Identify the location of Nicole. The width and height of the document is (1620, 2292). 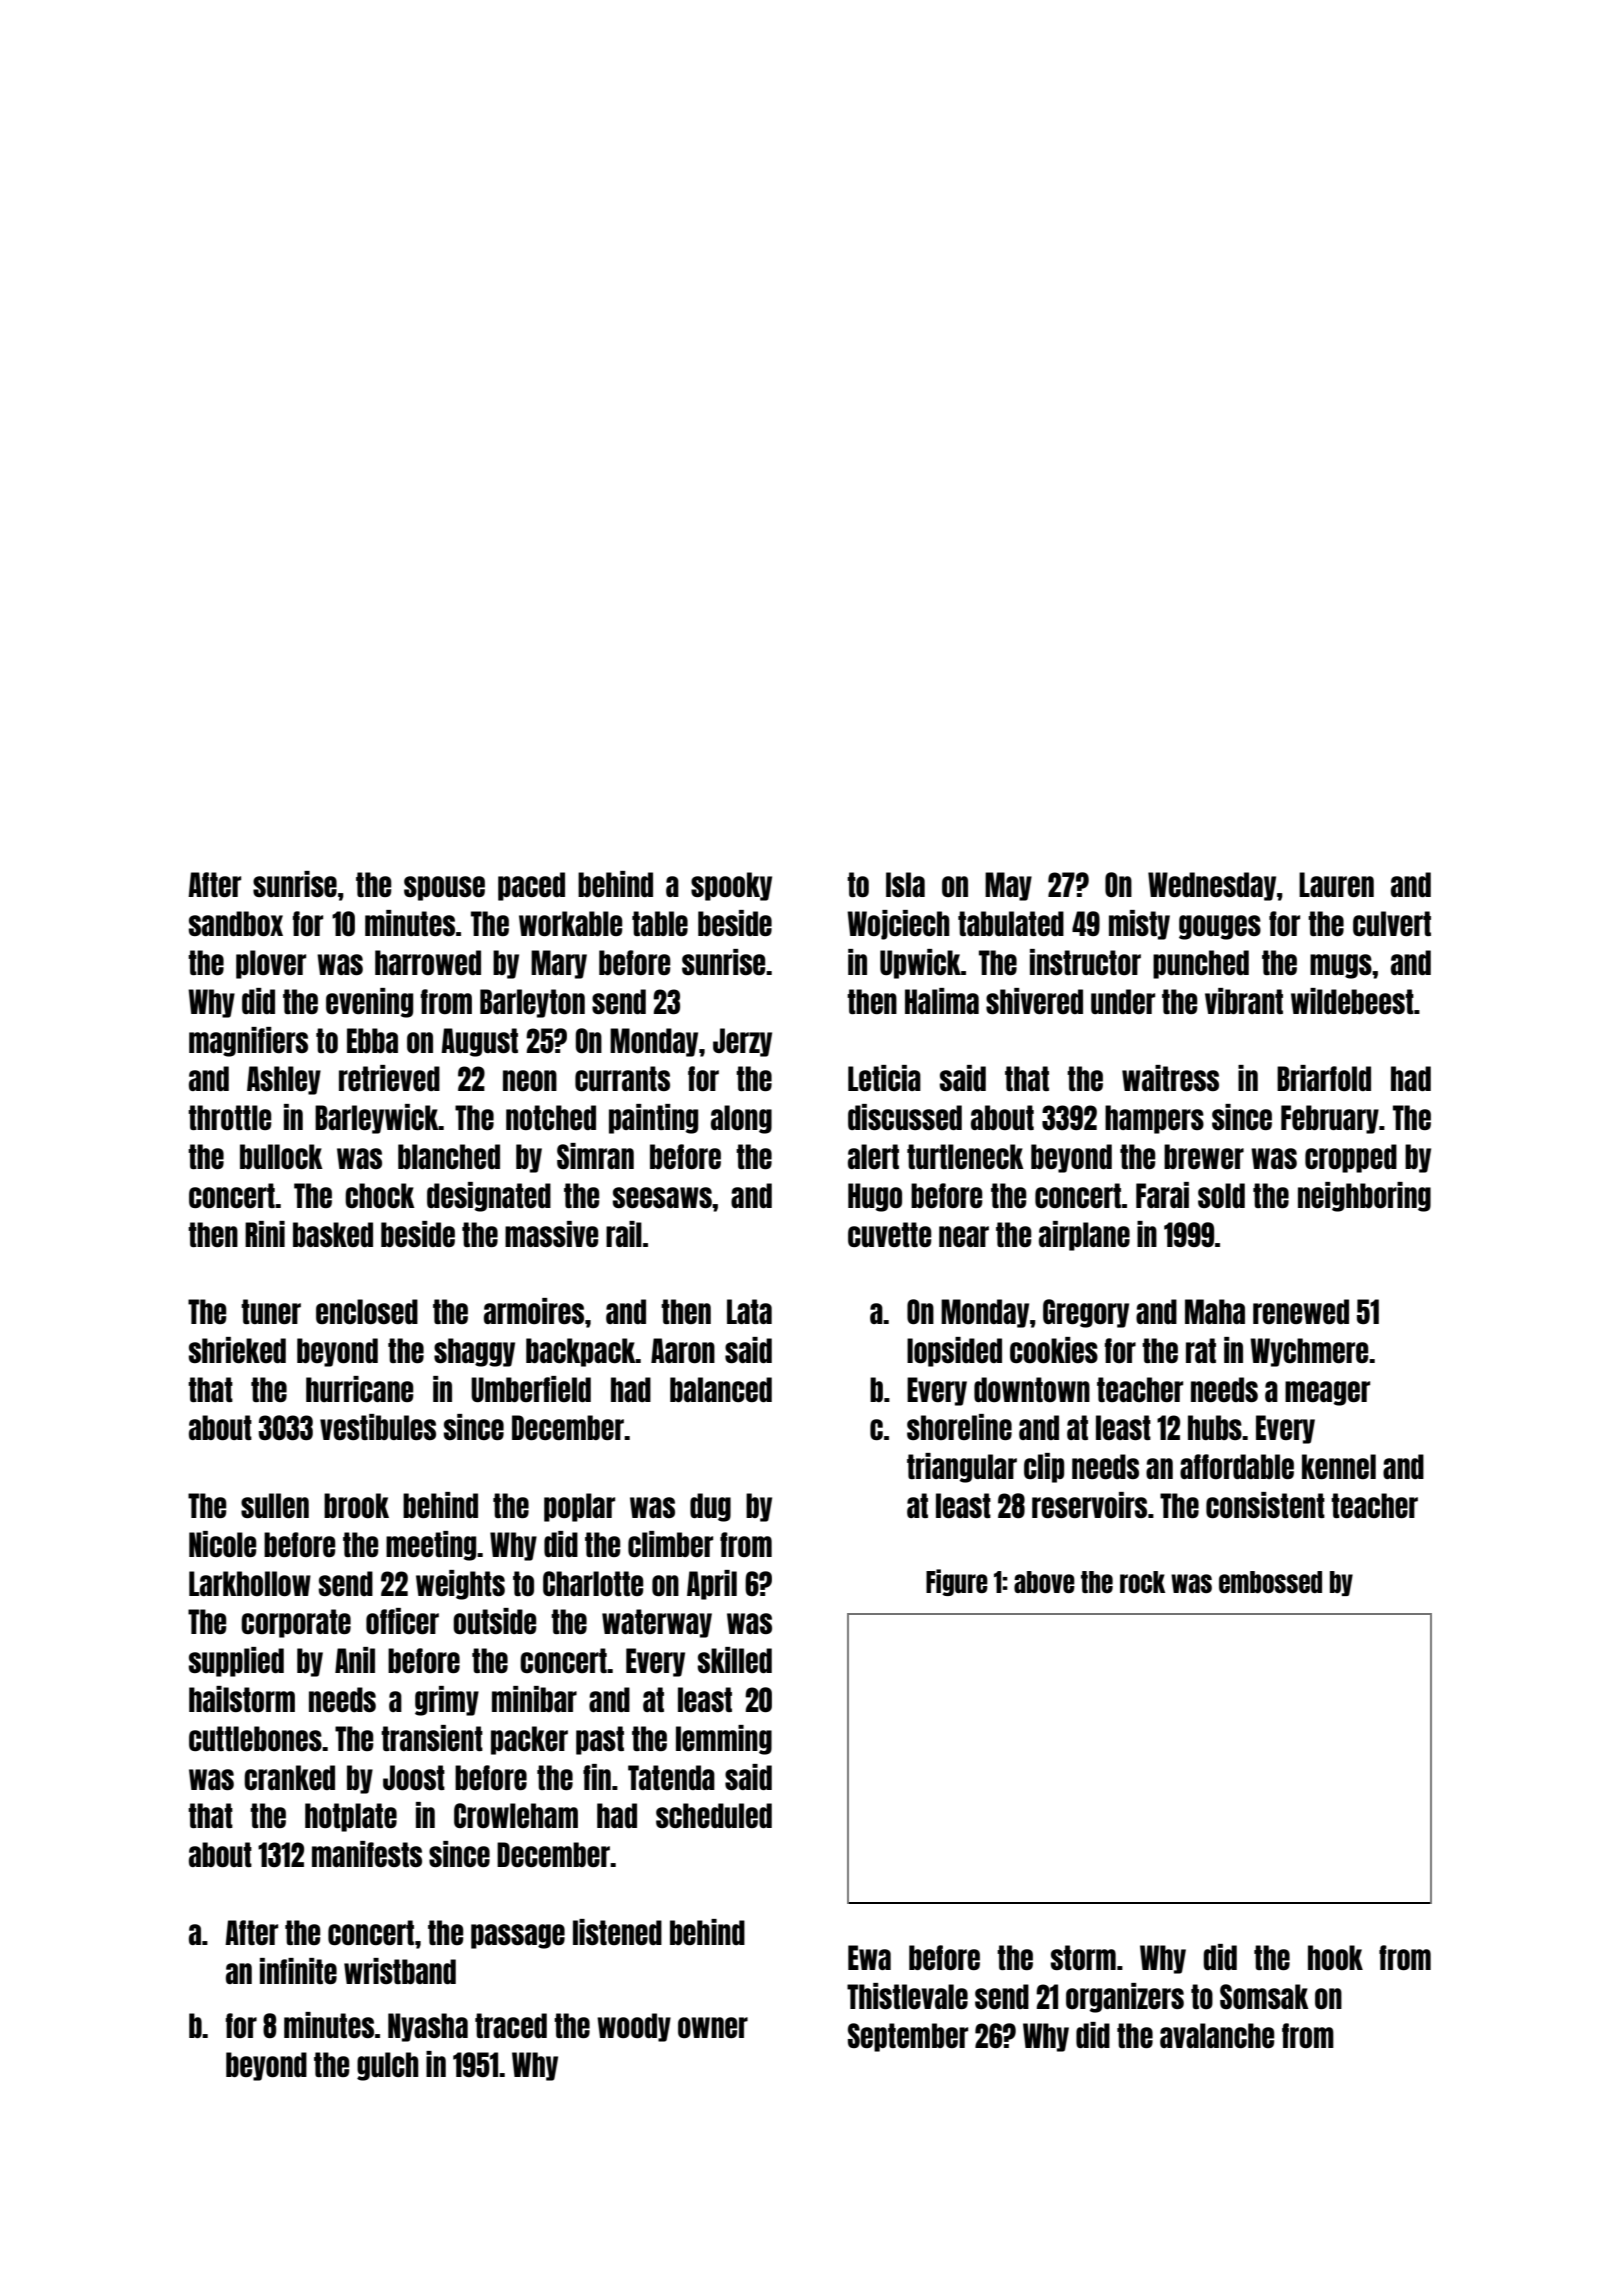
(222, 1544).
